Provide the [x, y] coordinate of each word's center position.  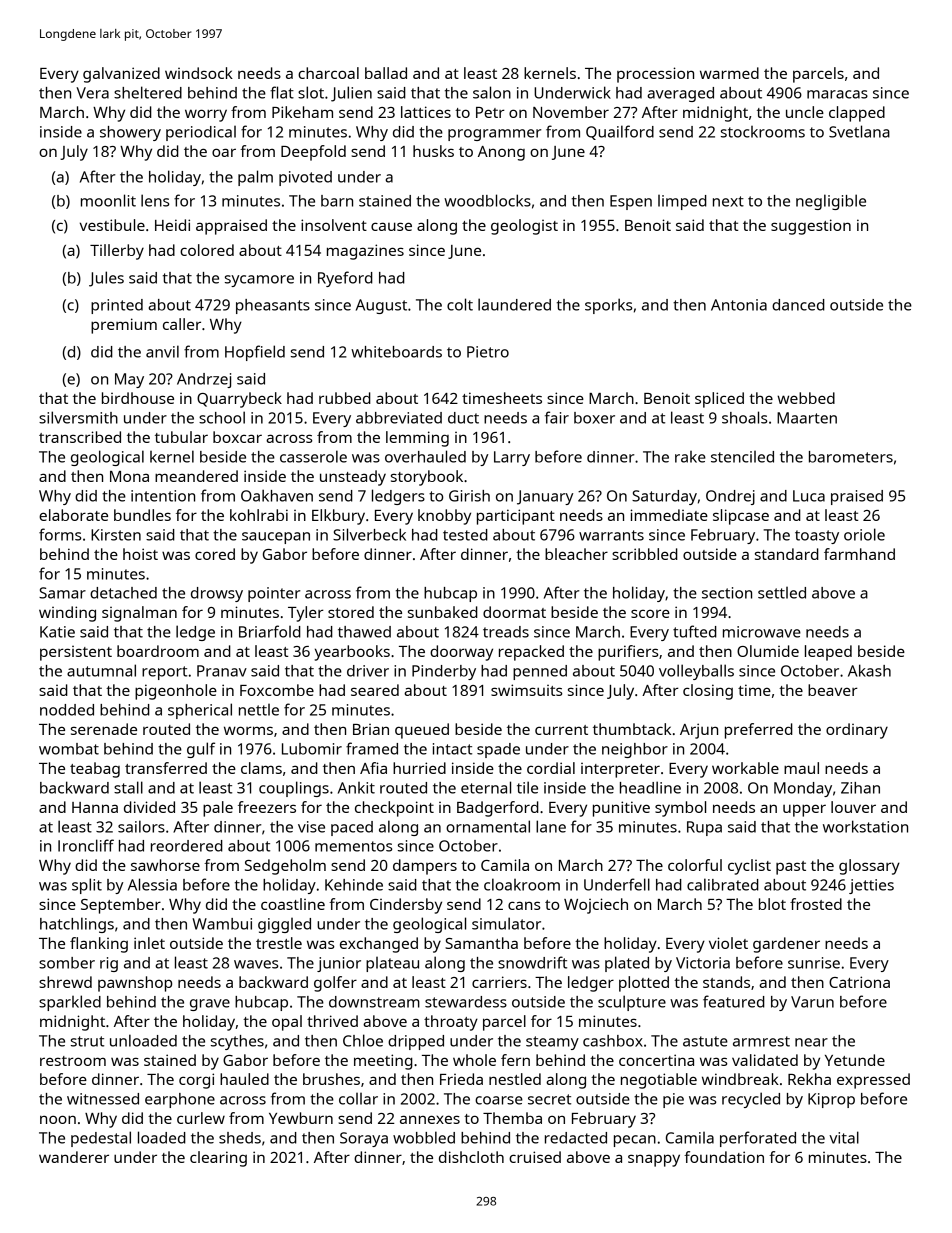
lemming [417, 439]
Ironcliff [86, 845]
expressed [873, 1081]
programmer [495, 135]
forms [60, 534]
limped [682, 202]
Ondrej [730, 497]
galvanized [121, 75]
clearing [218, 1159]
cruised [535, 1157]
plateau [392, 964]
